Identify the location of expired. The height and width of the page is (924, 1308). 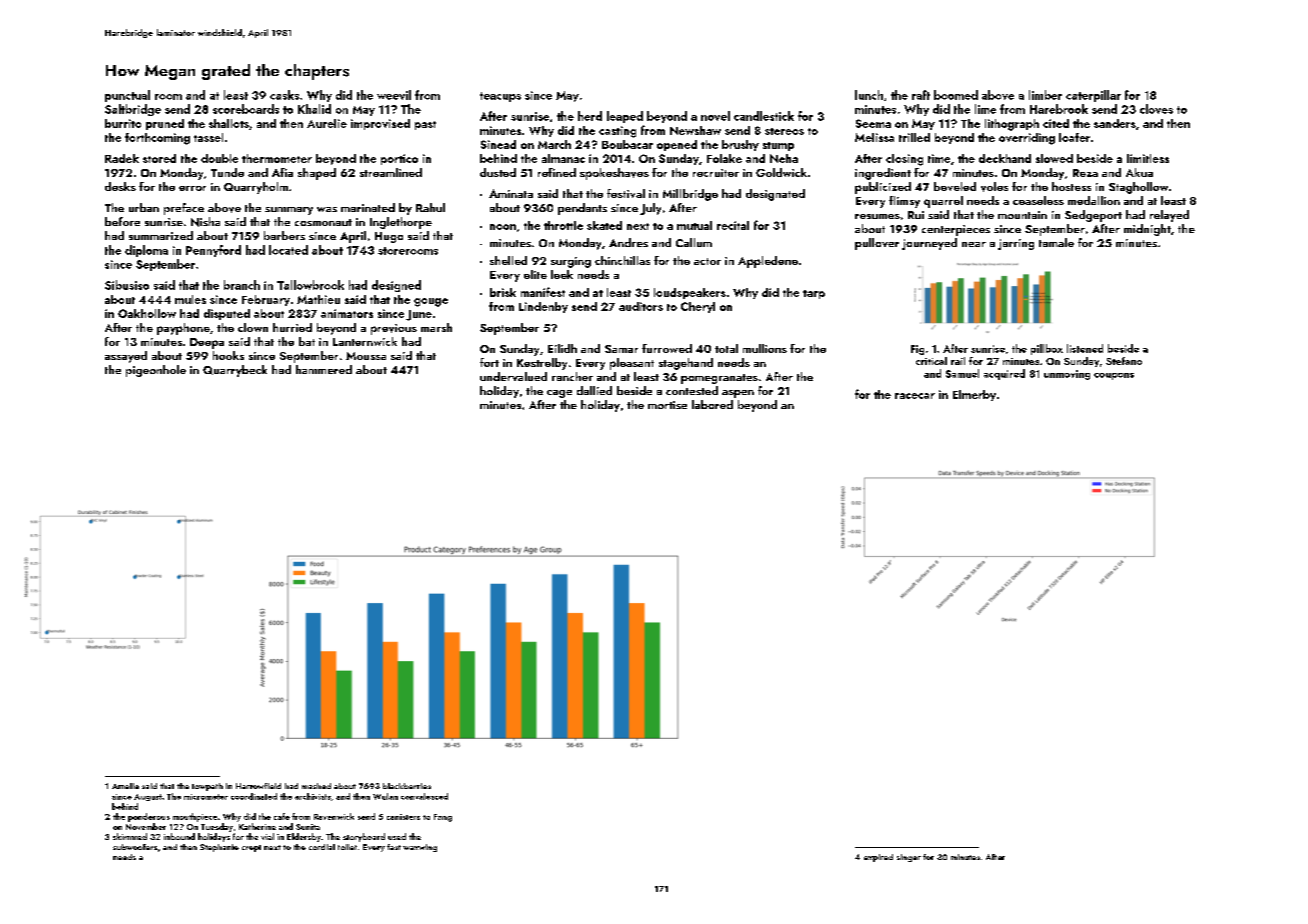
(878, 858).
